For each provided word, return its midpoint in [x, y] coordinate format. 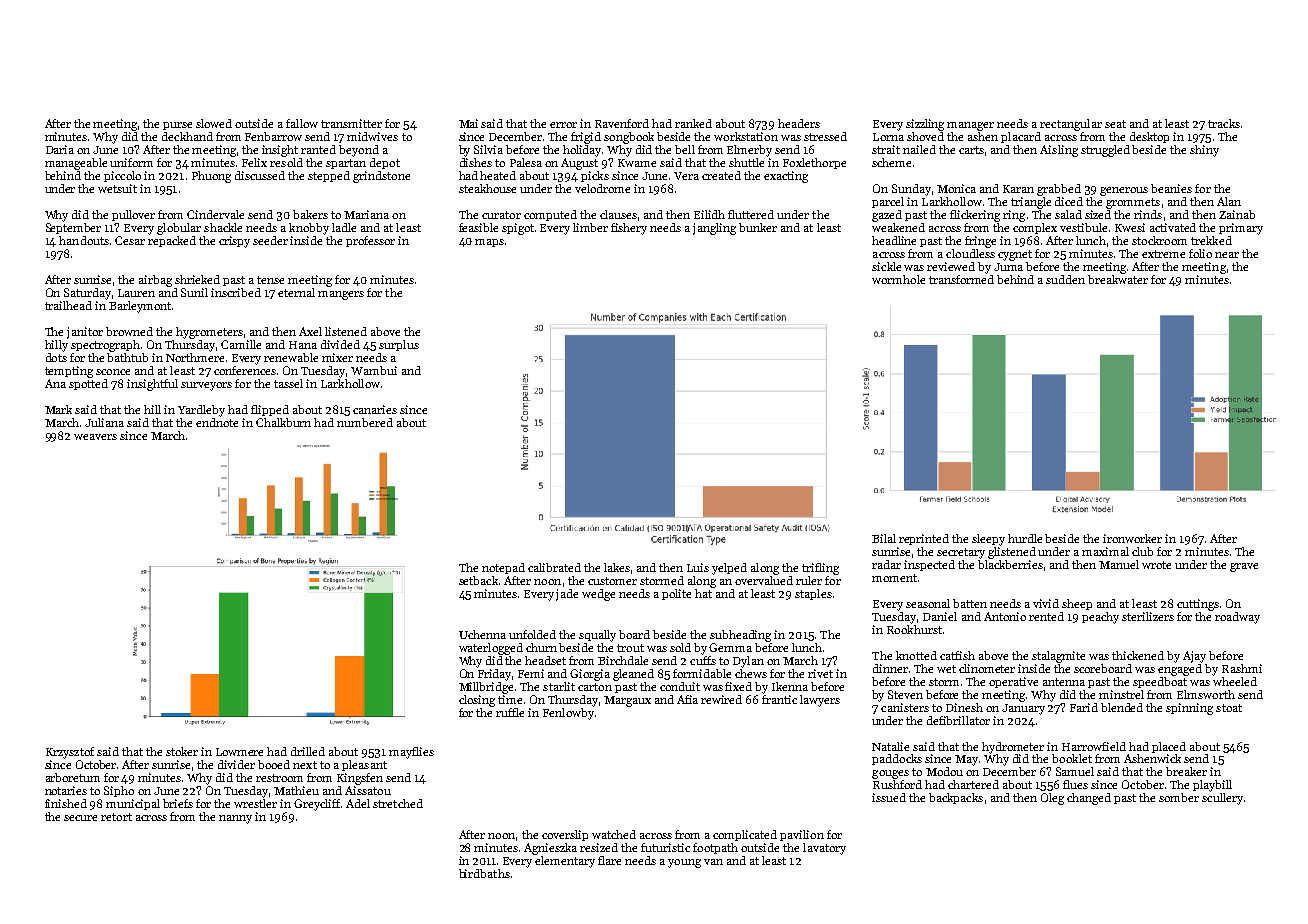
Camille [241, 344]
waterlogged [491, 649]
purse [177, 126]
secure [80, 818]
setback [478, 580]
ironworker [1132, 538]
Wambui [374, 370]
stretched [398, 803]
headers [799, 123]
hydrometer [1013, 748]
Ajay [1194, 657]
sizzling [925, 125]
